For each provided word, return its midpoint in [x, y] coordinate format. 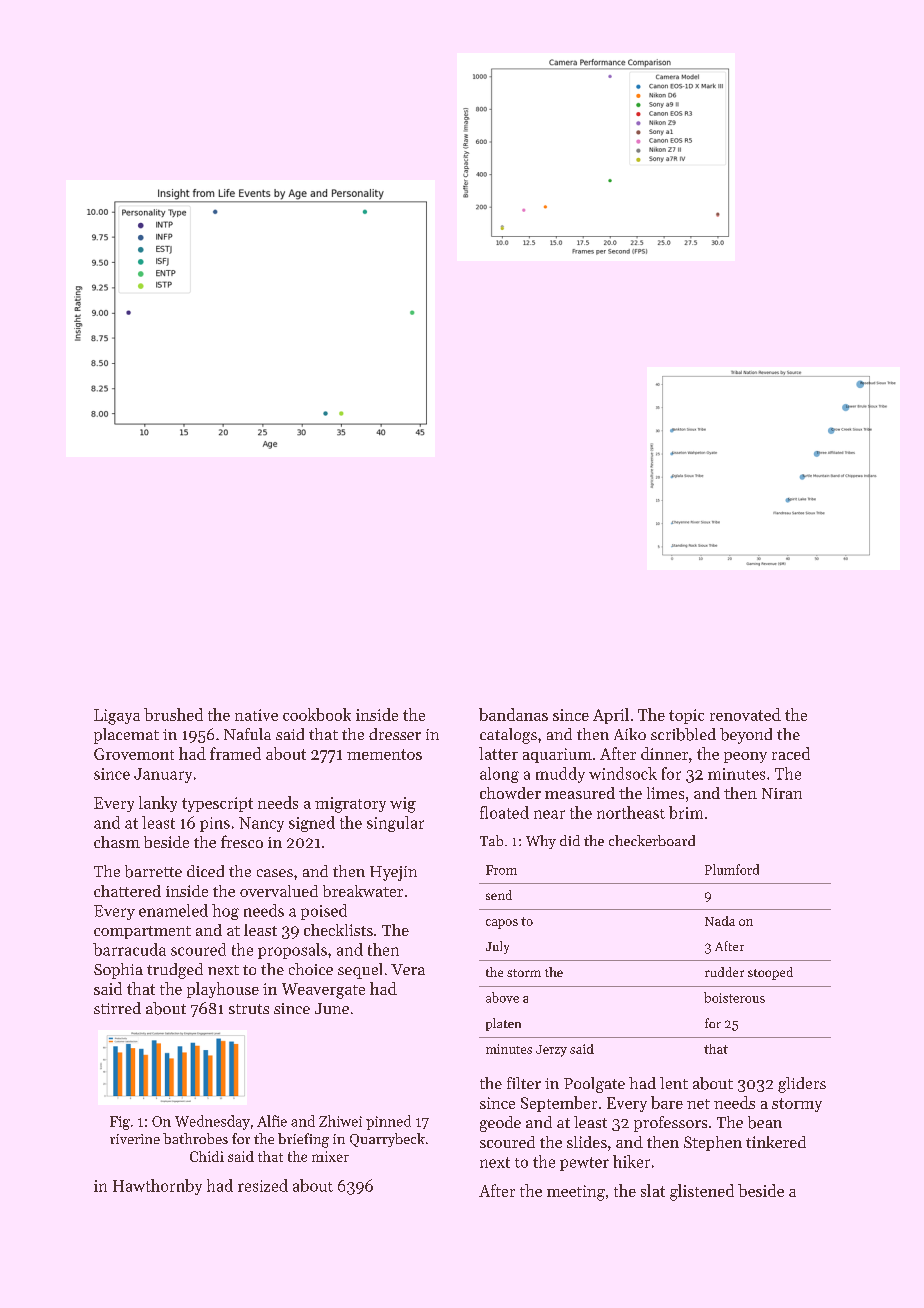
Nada [720, 921]
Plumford [732, 869]
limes [665, 793]
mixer [330, 1156]
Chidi [207, 1156]
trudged [175, 971]
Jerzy [551, 1051]
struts [249, 1009]
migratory [350, 805]
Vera [408, 969]
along [499, 775]
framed [235, 753]
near [549, 814]
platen [503, 1024]
